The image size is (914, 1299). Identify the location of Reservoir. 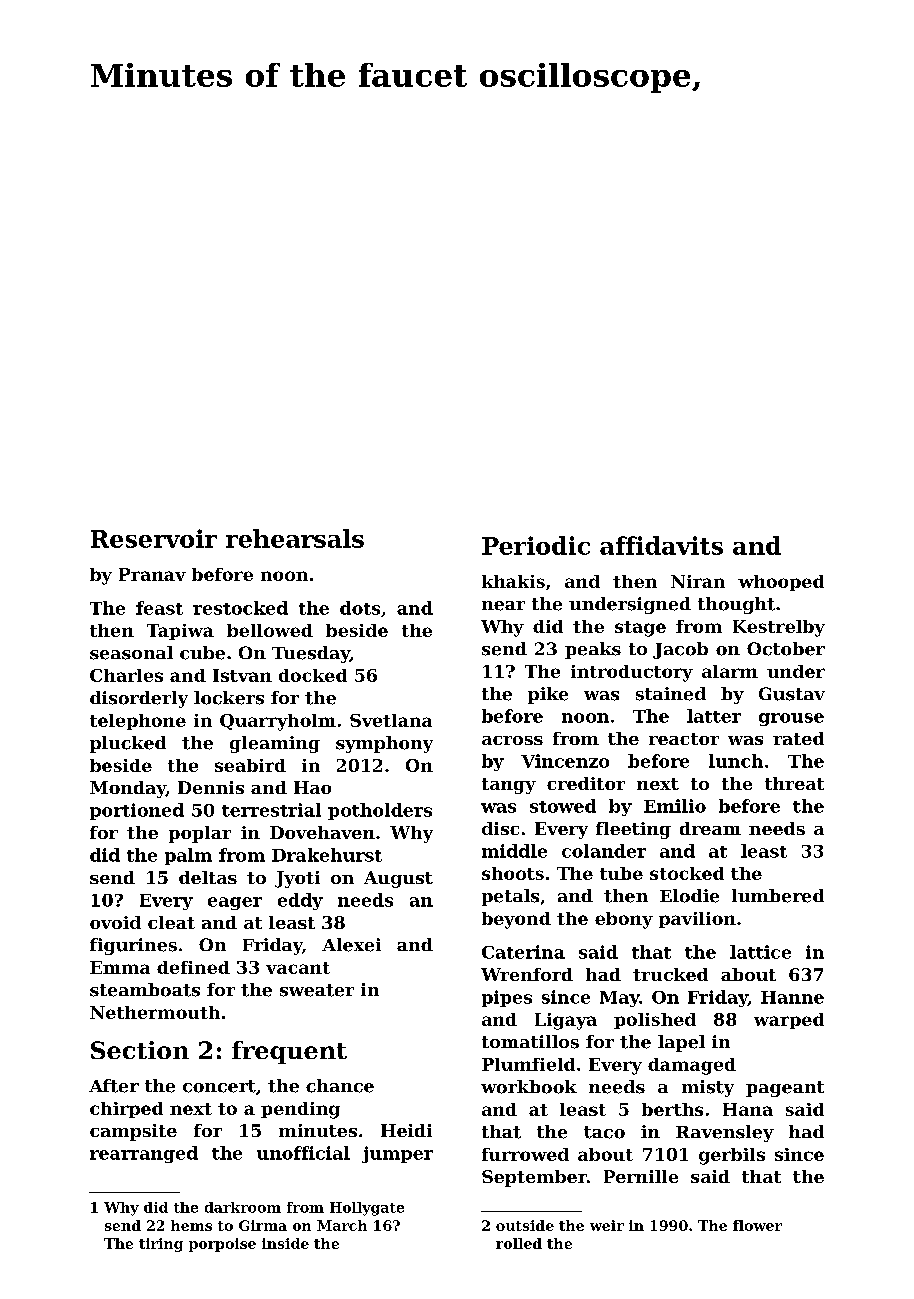
(154, 538).
